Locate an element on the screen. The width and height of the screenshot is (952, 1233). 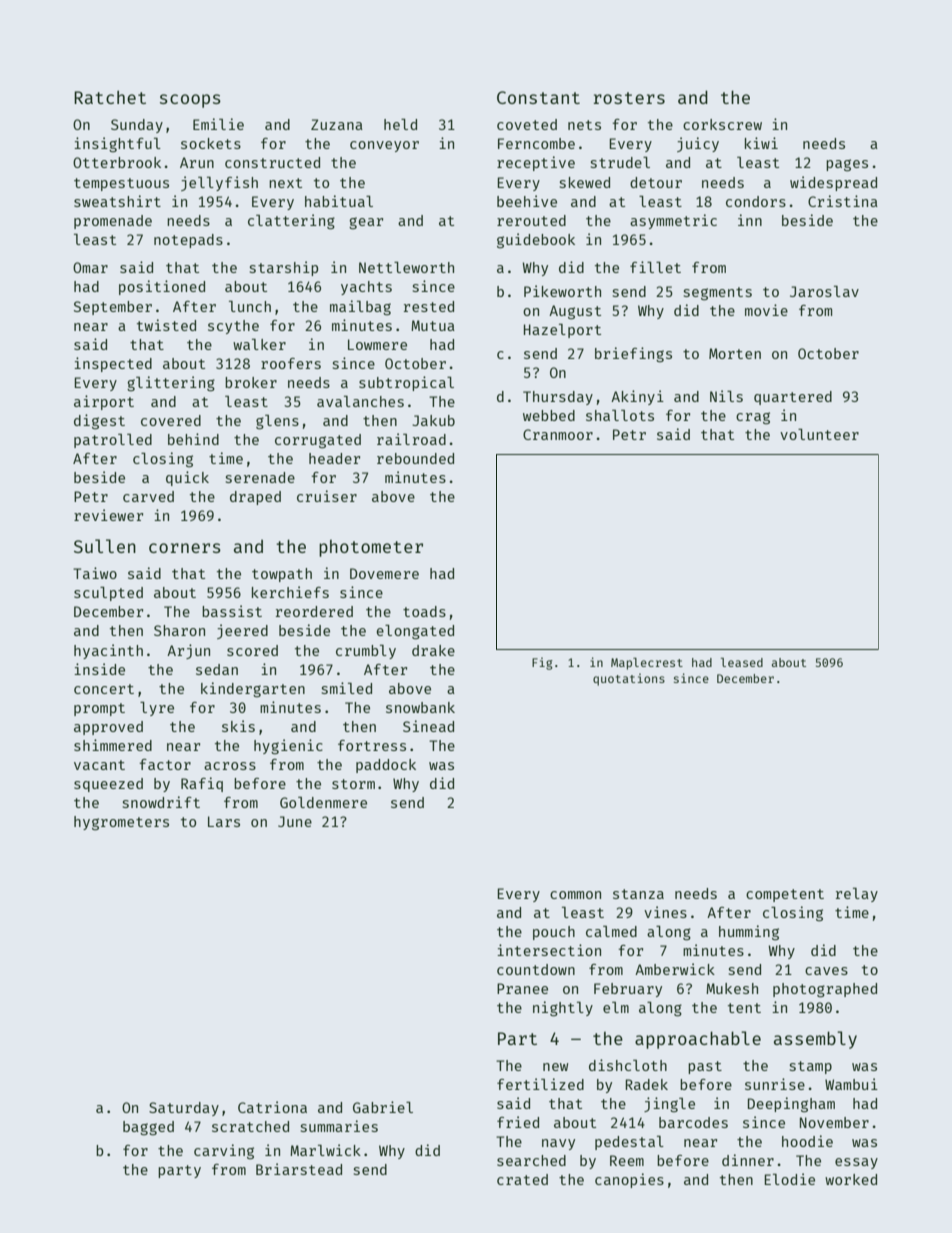
worked is located at coordinates (851, 1179).
